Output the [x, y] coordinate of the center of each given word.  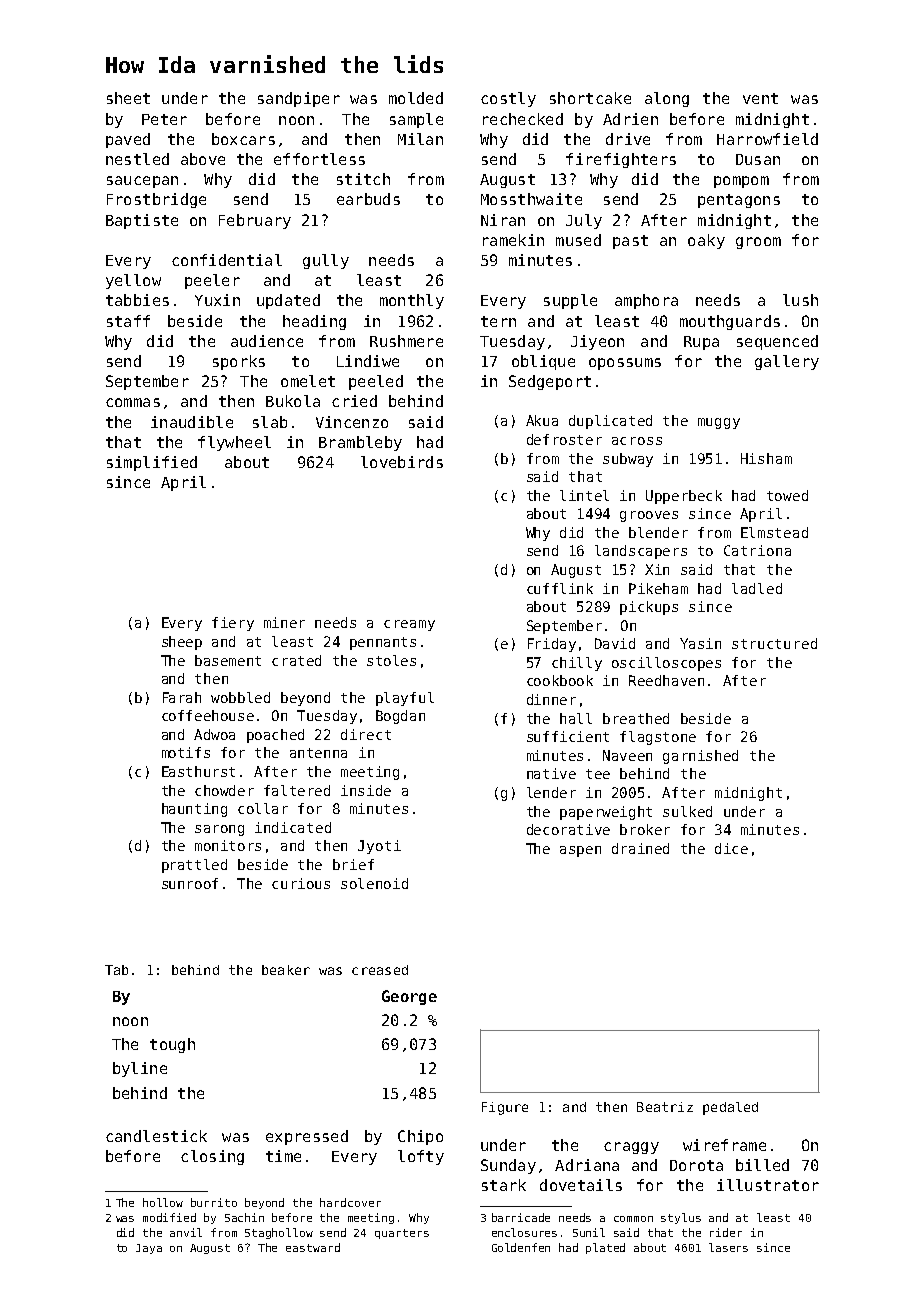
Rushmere [406, 341]
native [551, 773]
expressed [307, 1137]
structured [774, 643]
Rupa [701, 343]
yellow [133, 281]
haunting [194, 810]
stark [504, 1185]
